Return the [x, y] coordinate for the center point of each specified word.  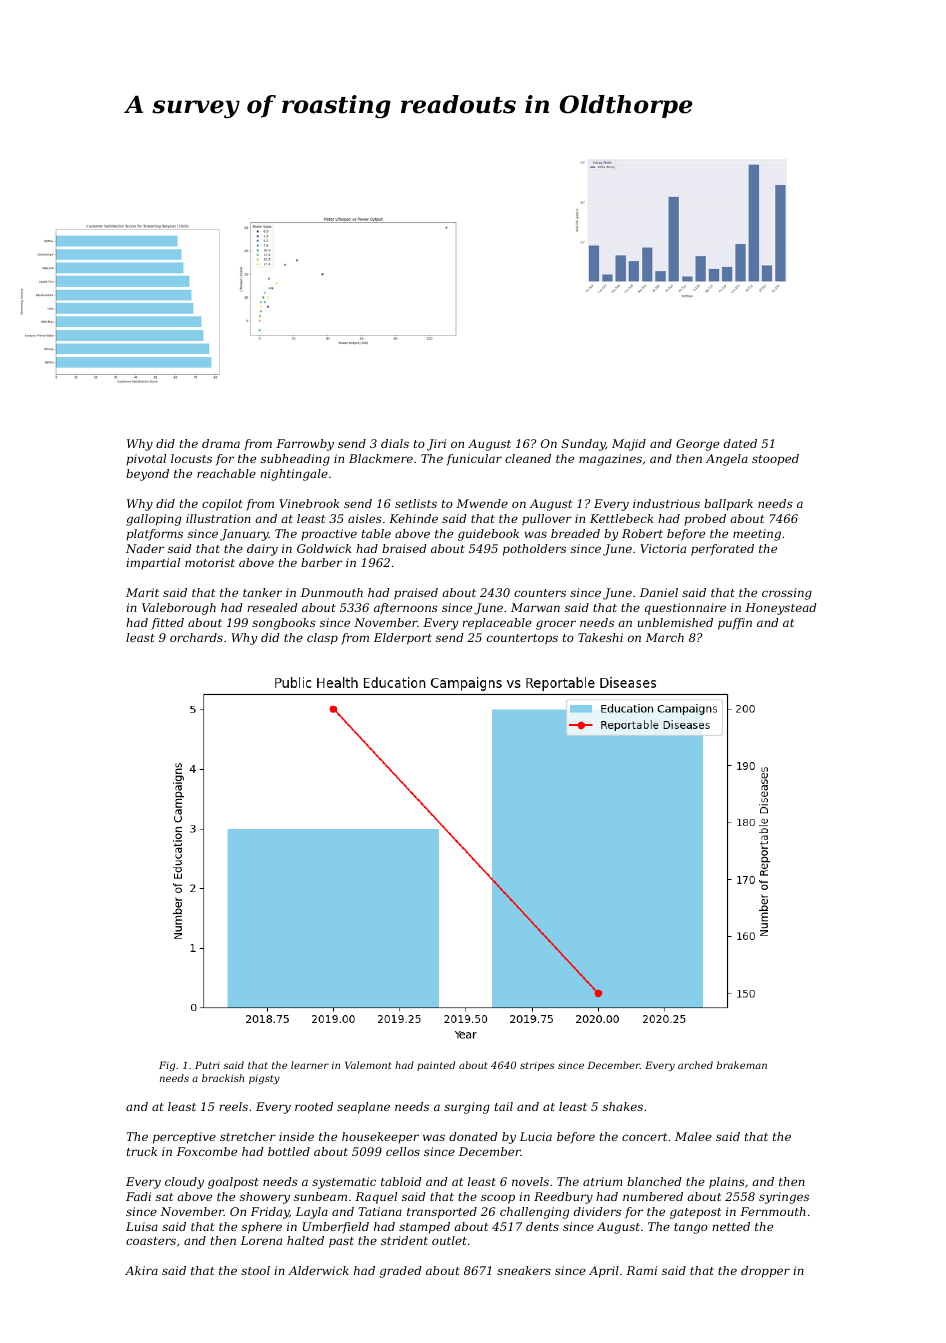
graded [401, 1272]
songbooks [284, 624]
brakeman [742, 1065]
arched [695, 1065]
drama [221, 443]
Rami [641, 1270]
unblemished [675, 622]
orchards [196, 637]
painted [436, 1066]
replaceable [497, 624]
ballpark [728, 505]
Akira [141, 1270]
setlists [416, 503]
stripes [537, 1066]
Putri [207, 1065]
